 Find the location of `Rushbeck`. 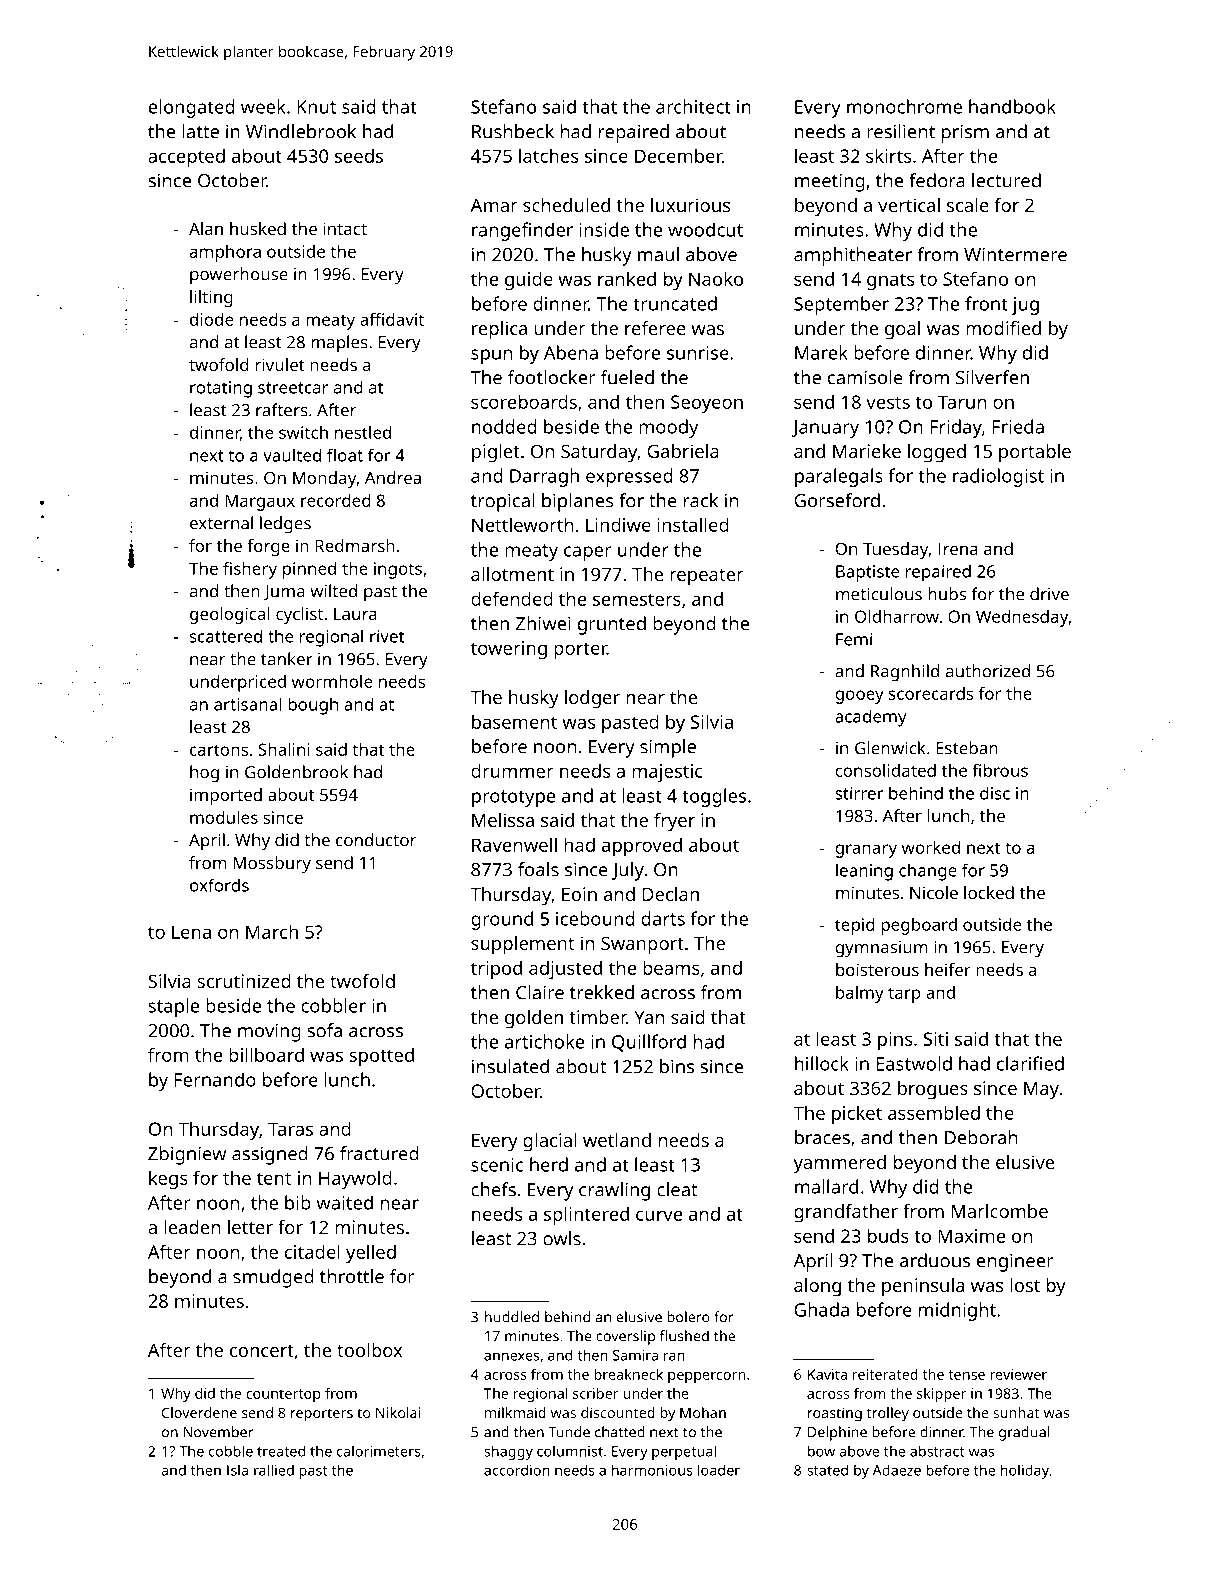

Rushbeck is located at coordinates (513, 131).
